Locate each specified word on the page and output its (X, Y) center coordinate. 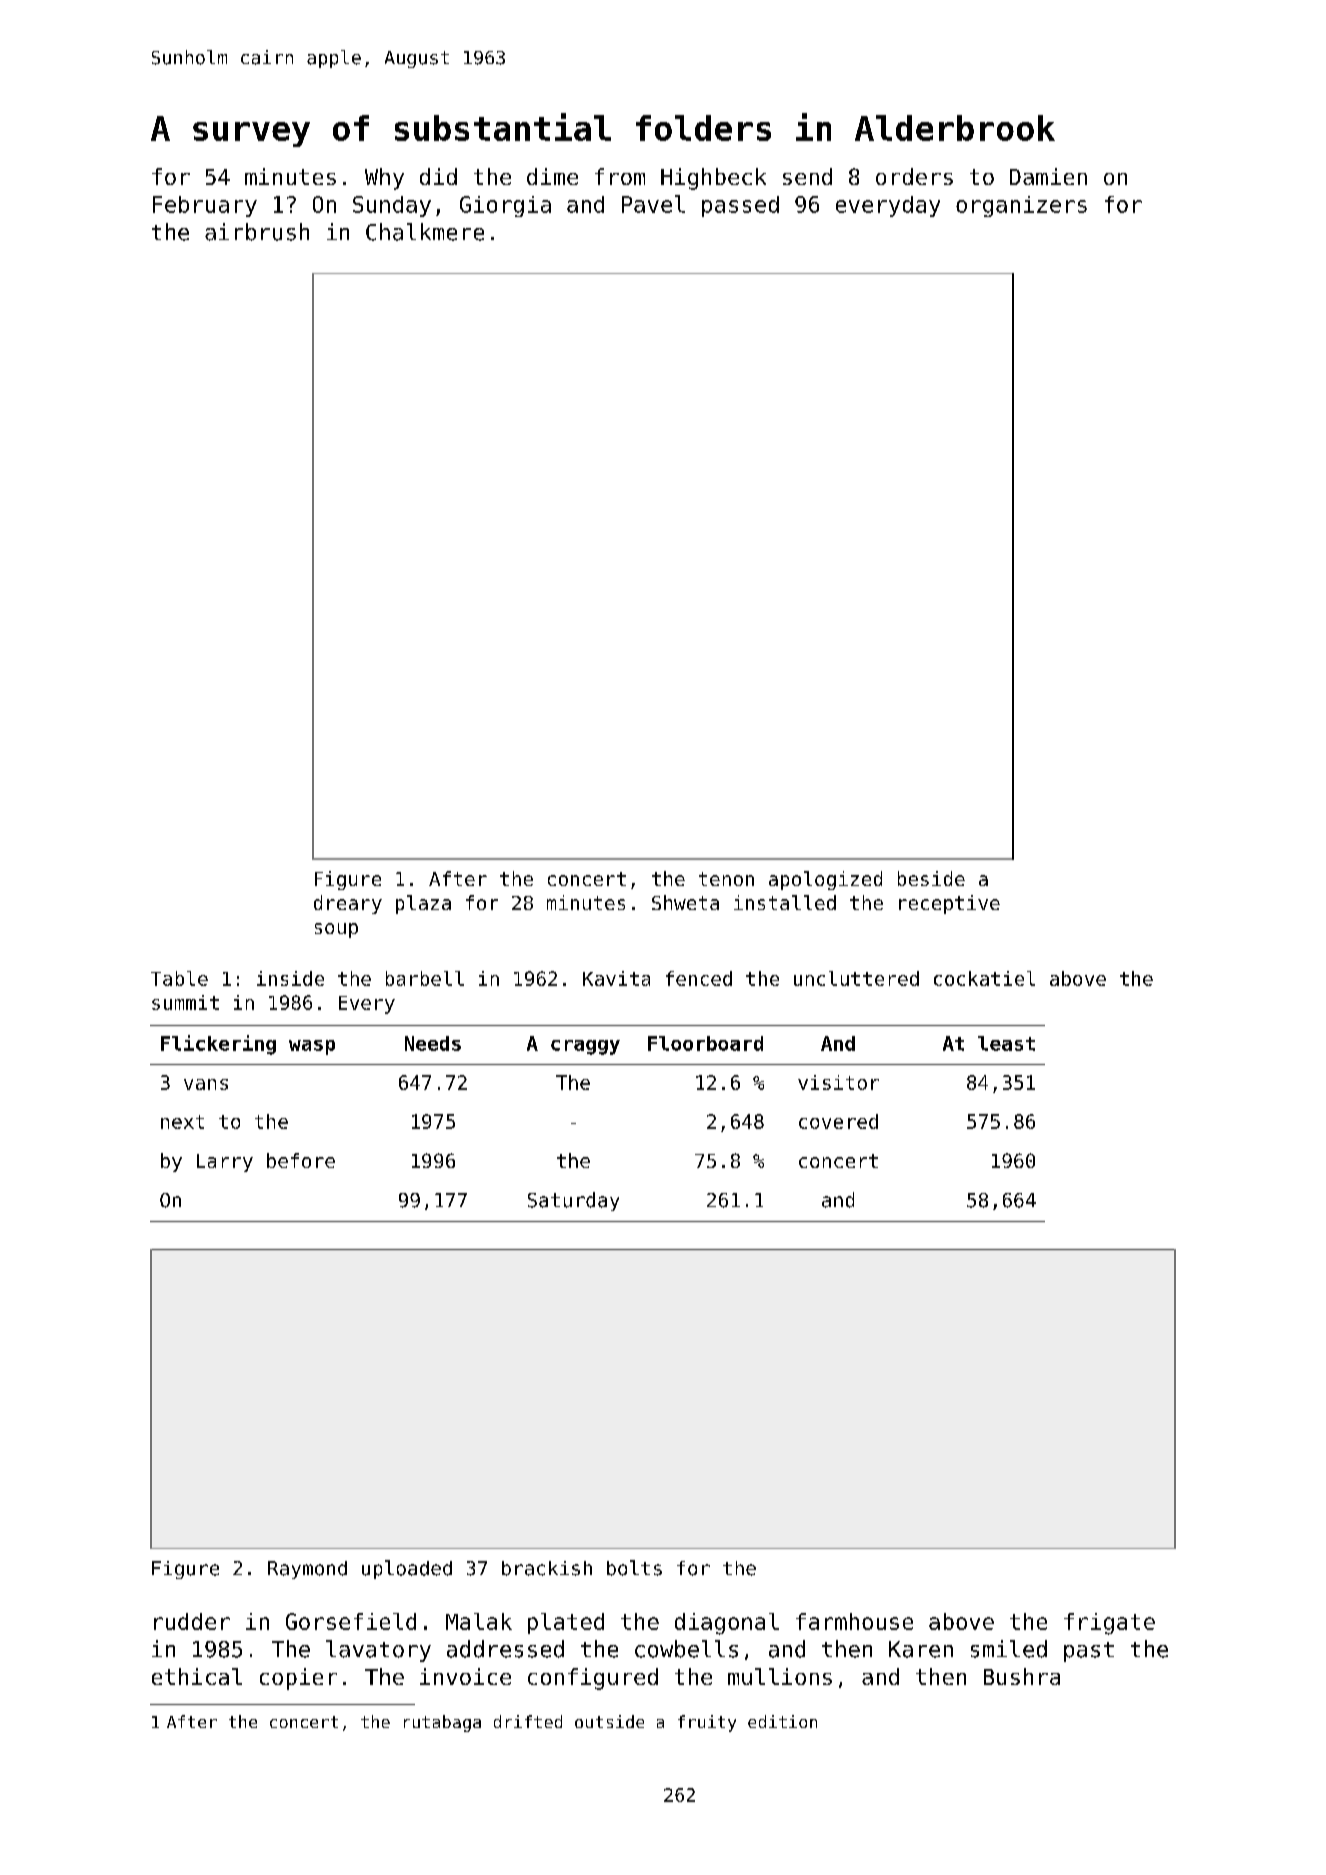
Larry (225, 1163)
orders (914, 176)
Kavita (616, 978)
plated (566, 1623)
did (438, 176)
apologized (825, 880)
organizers (1021, 206)
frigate (1109, 1624)
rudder (192, 1621)
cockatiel (984, 978)
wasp (312, 1047)
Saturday (573, 1201)
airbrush (257, 232)
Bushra (1022, 1676)
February (205, 206)
